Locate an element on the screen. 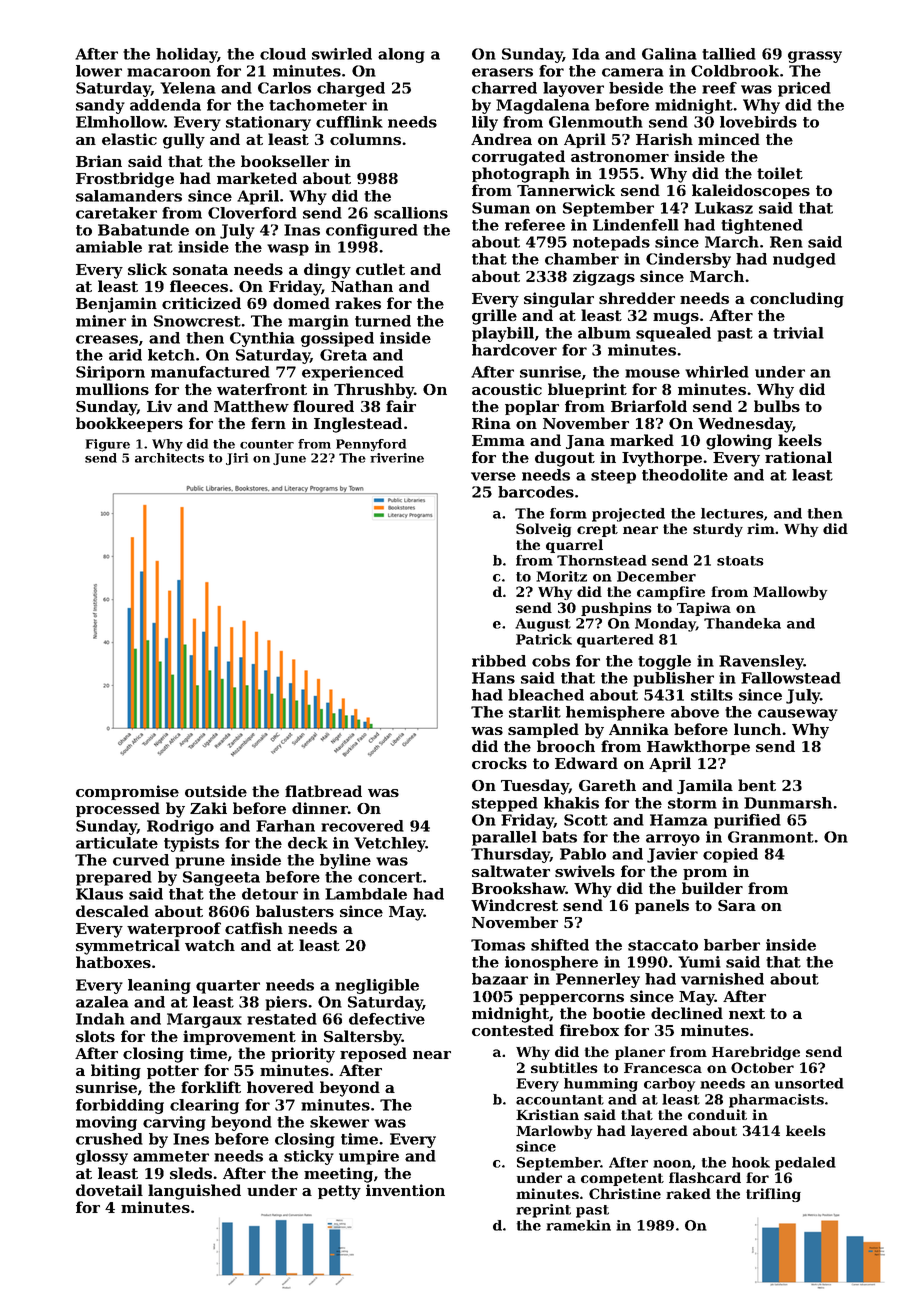  staccato is located at coordinates (663, 945).
